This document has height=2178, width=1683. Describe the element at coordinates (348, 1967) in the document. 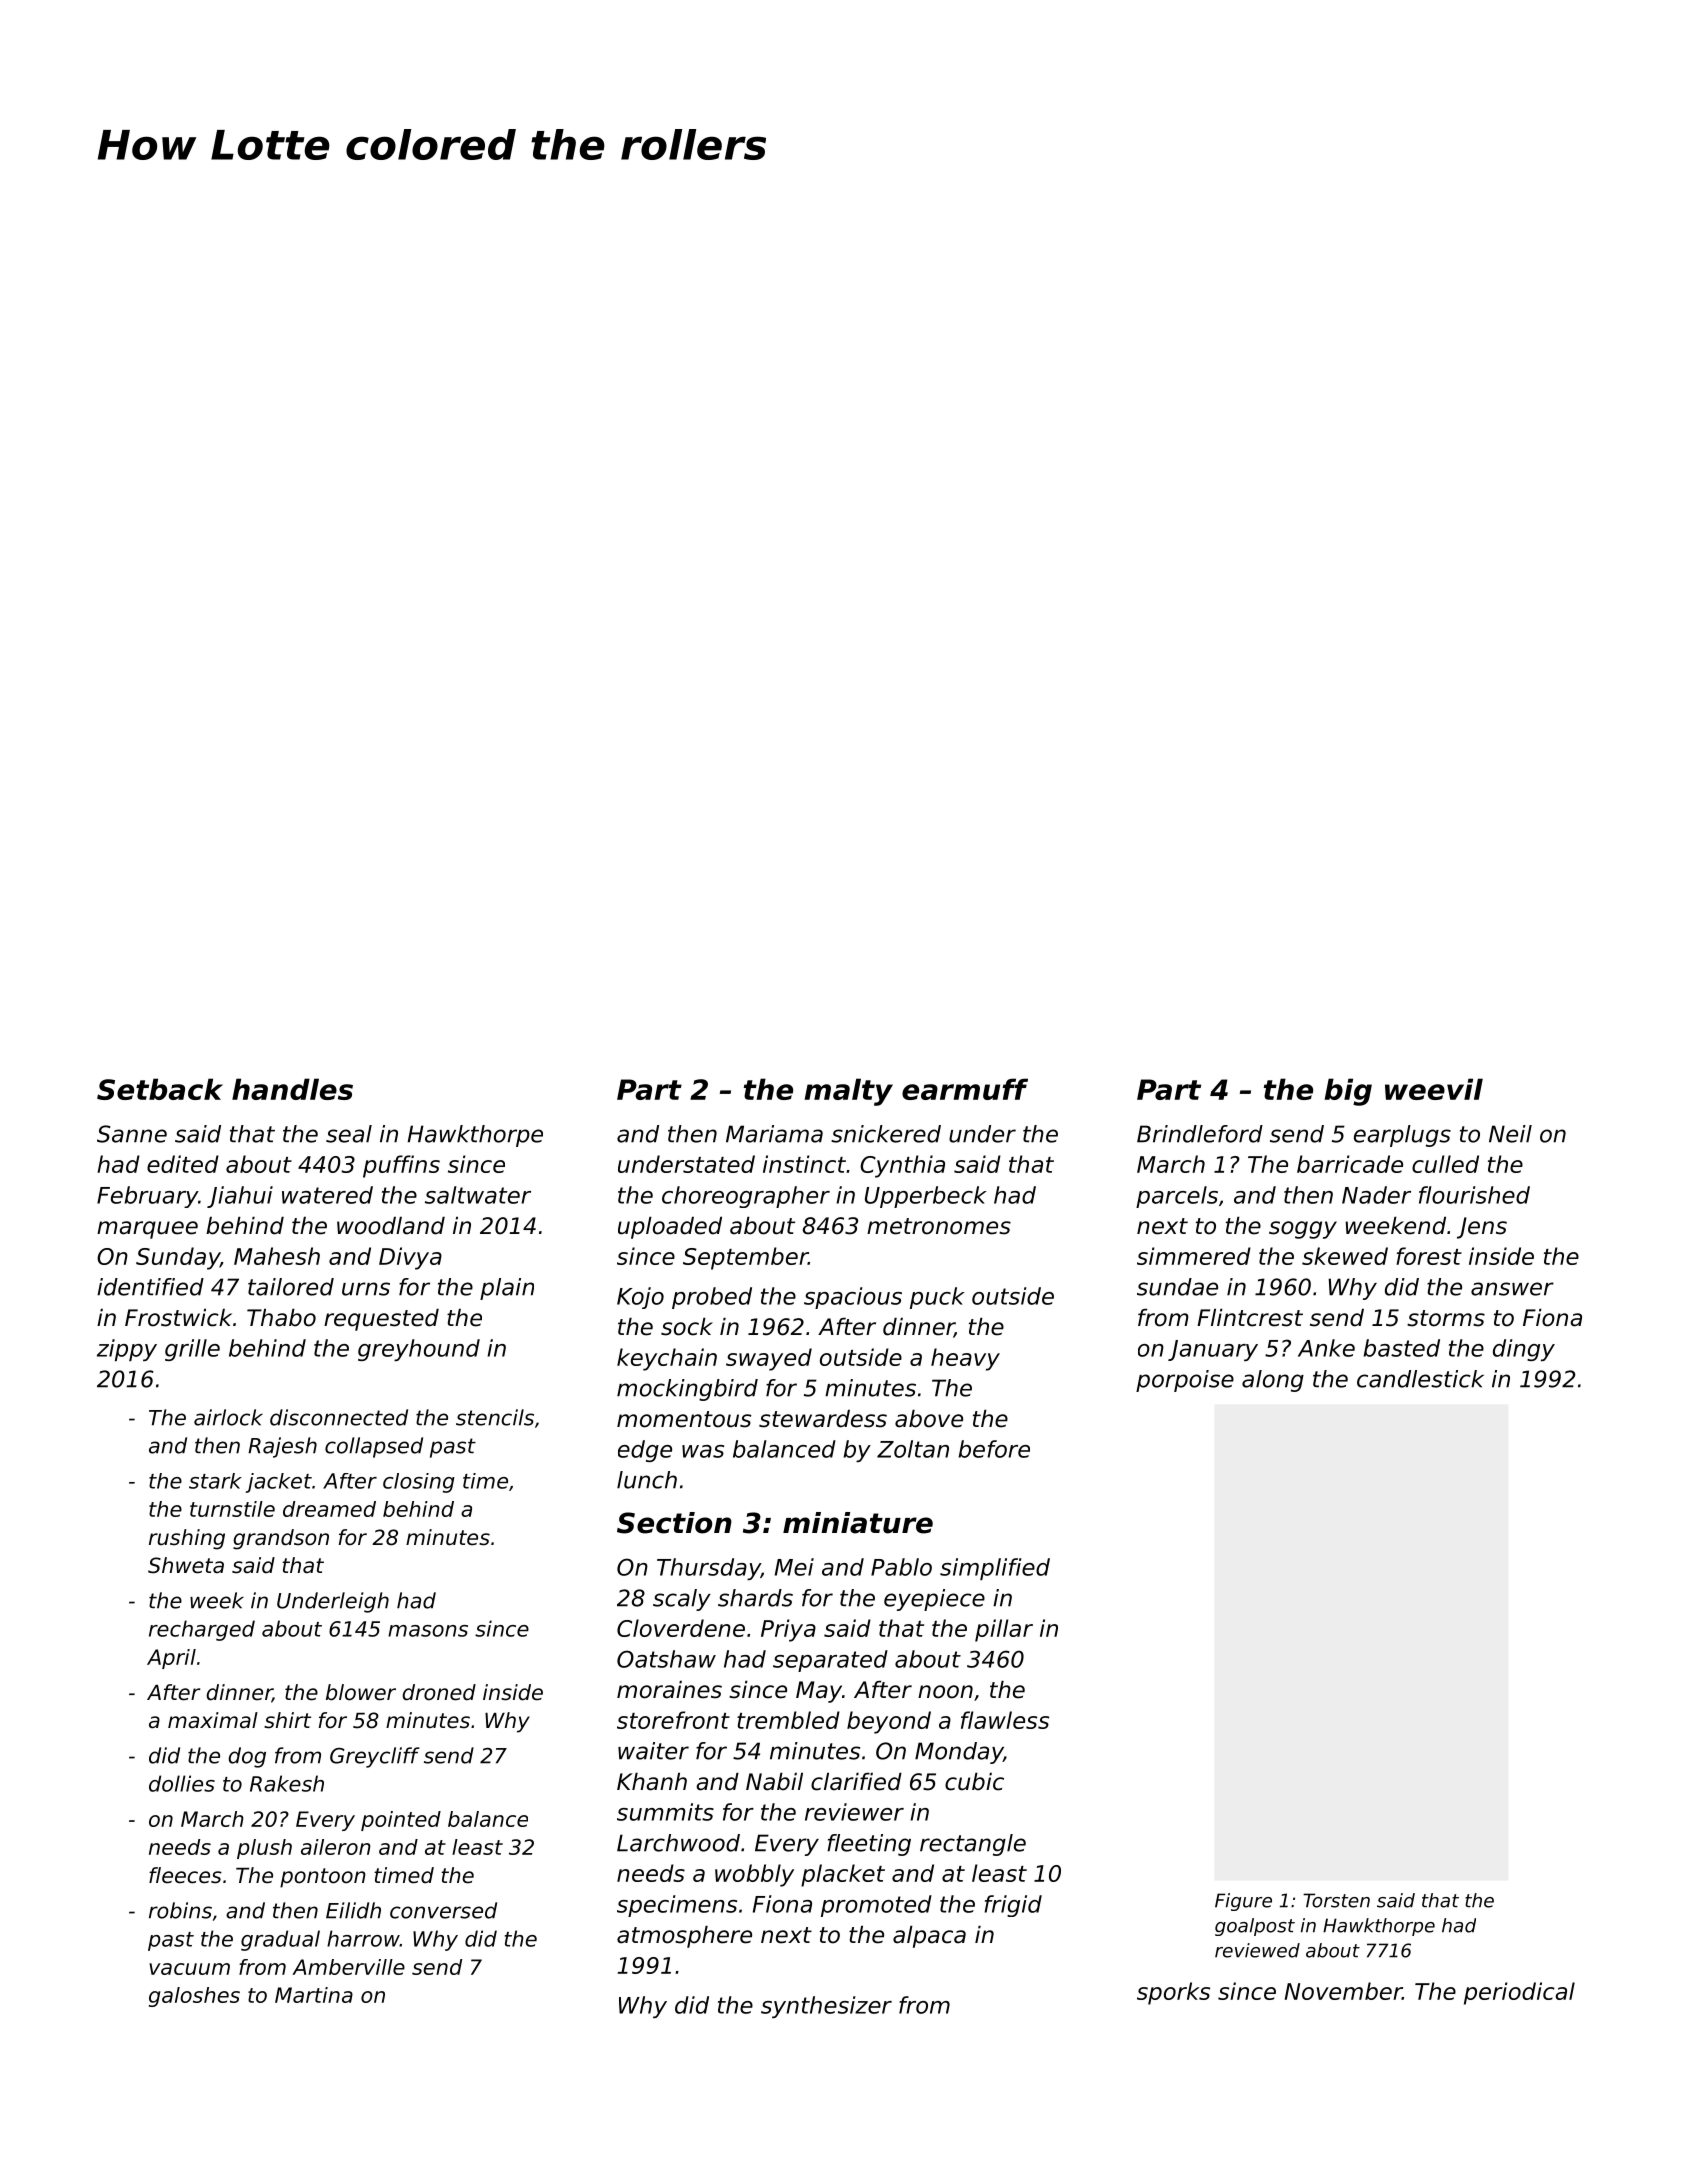

I see `Amberville` at that location.
